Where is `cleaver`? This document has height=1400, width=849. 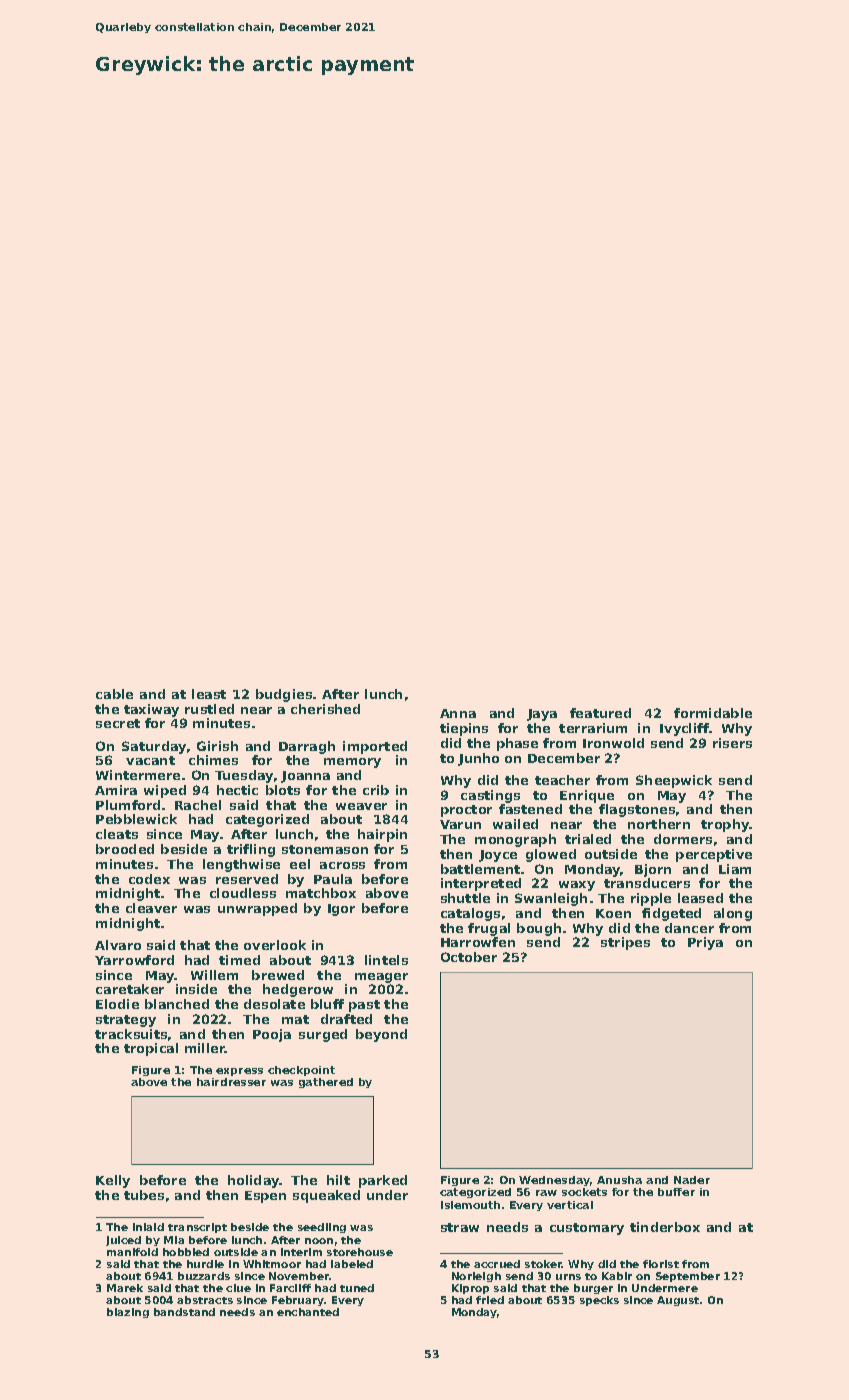
cleaver is located at coordinates (151, 908).
